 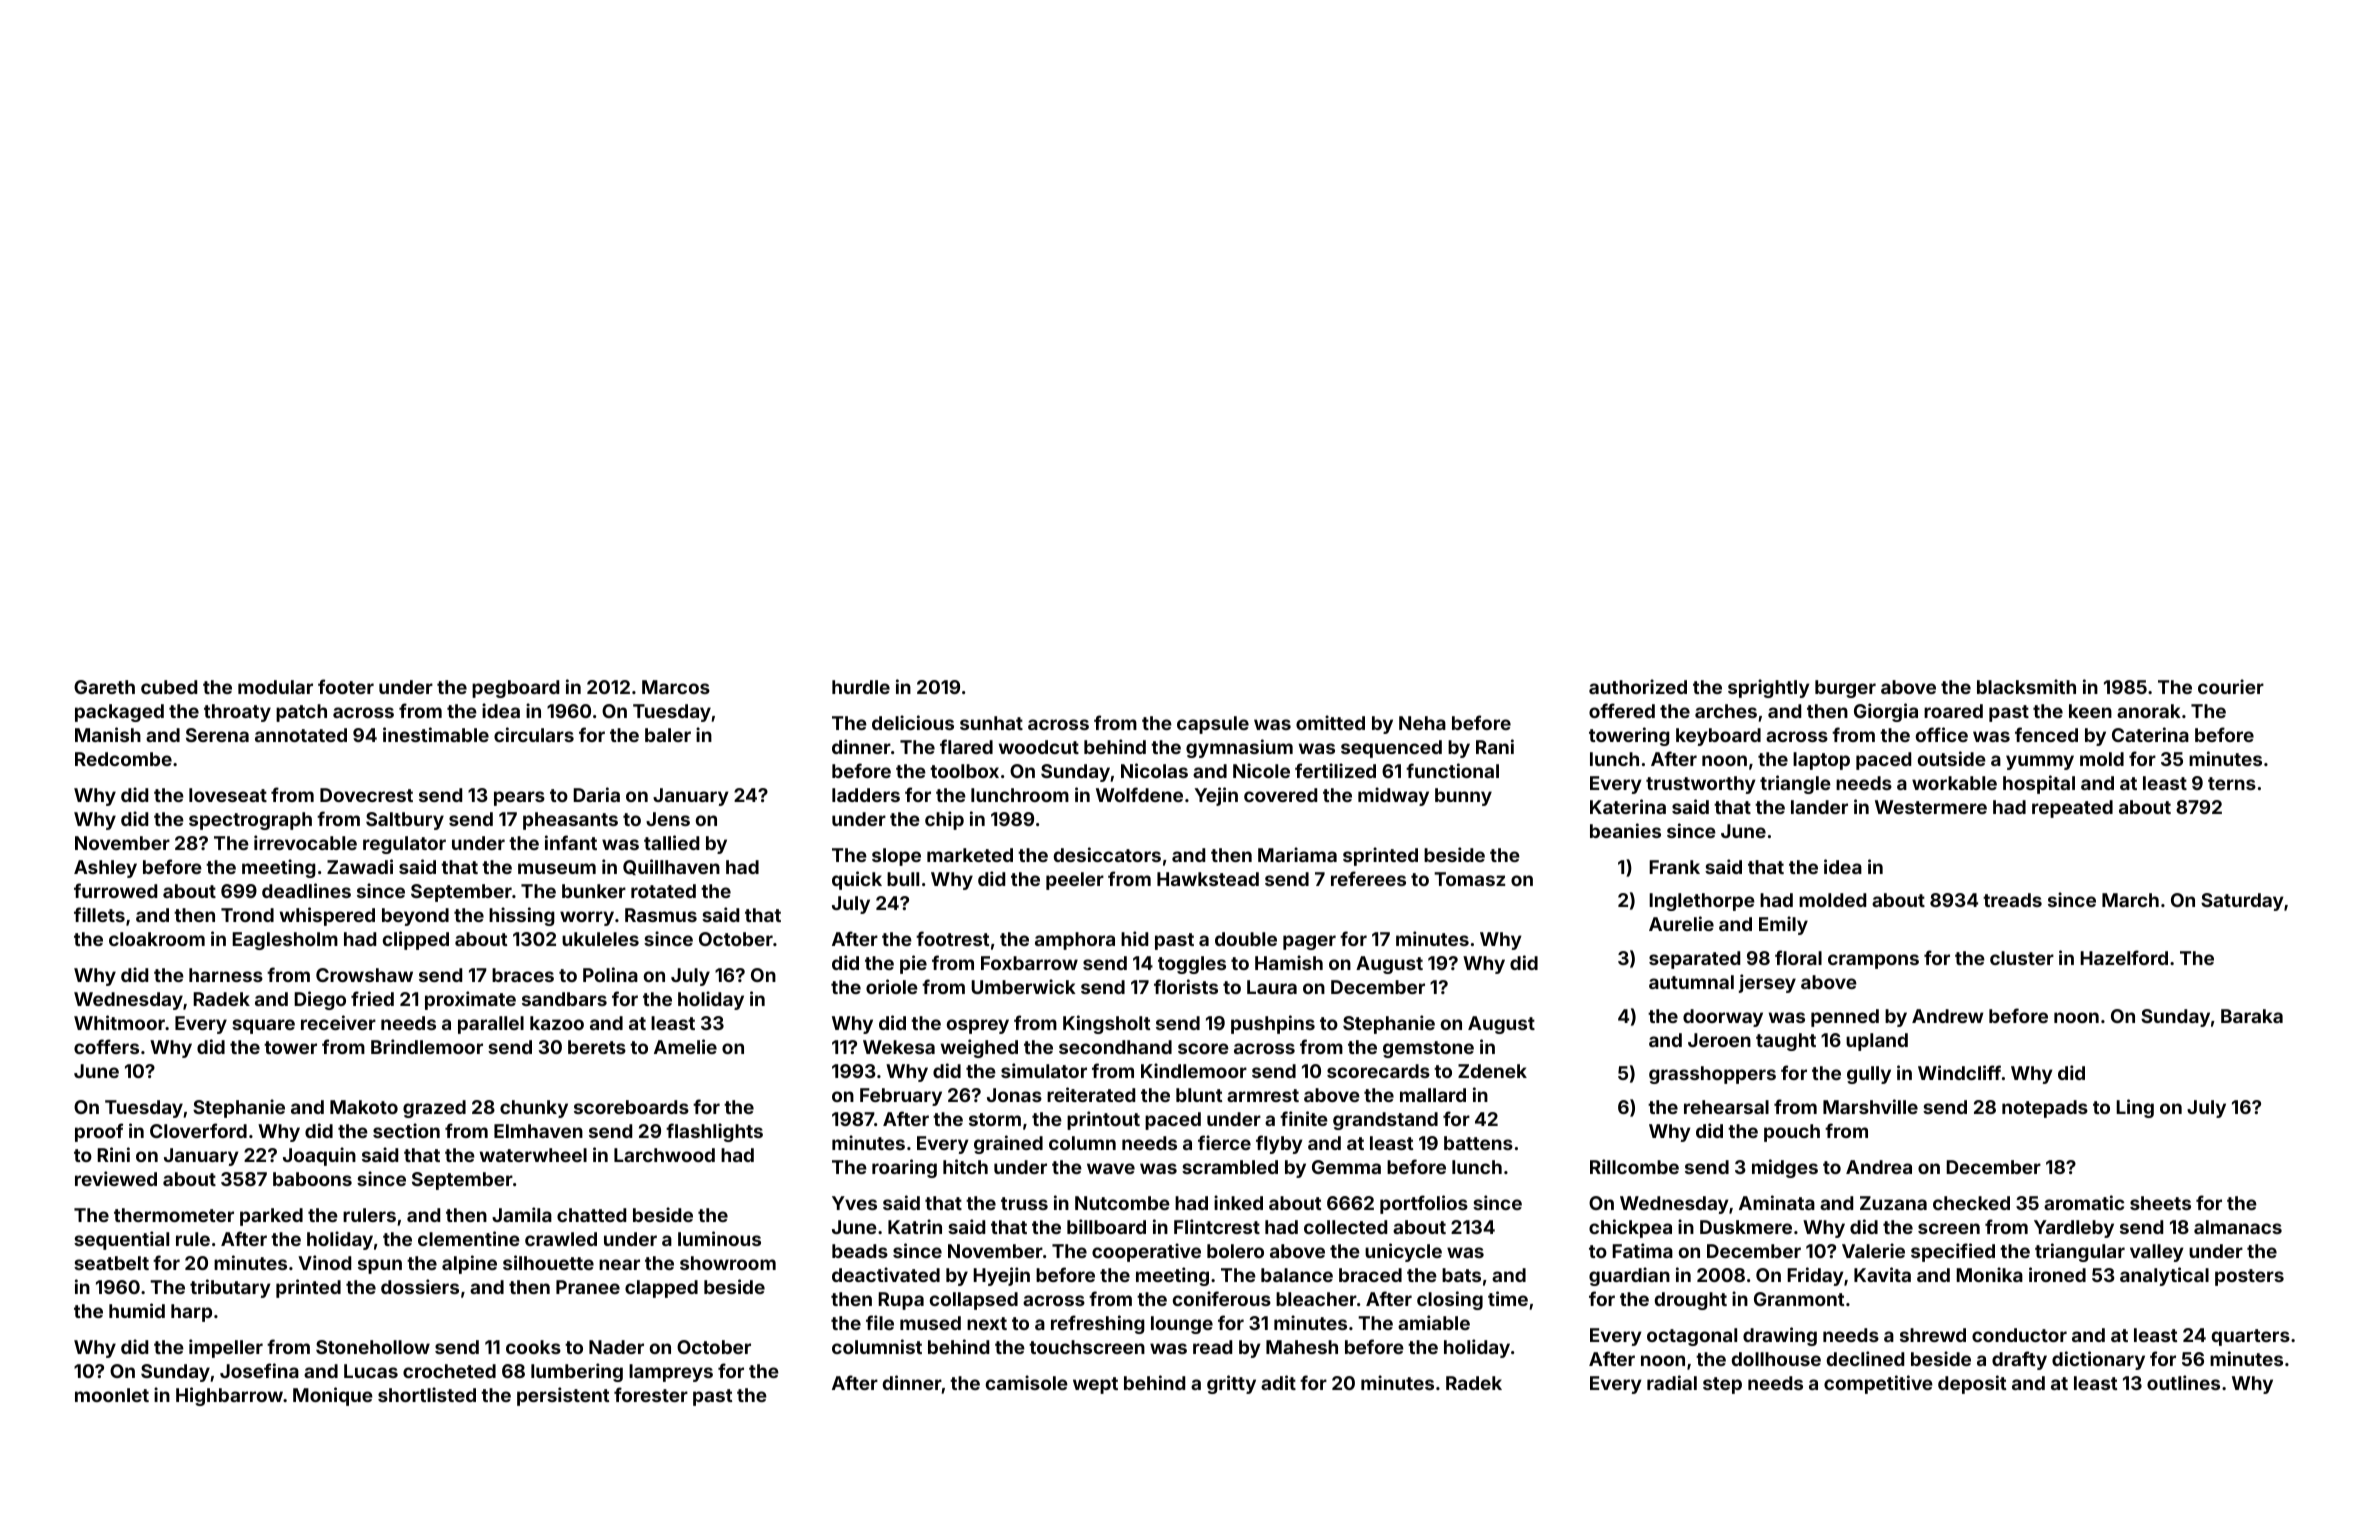 I want to click on sandbars, so click(x=564, y=999).
